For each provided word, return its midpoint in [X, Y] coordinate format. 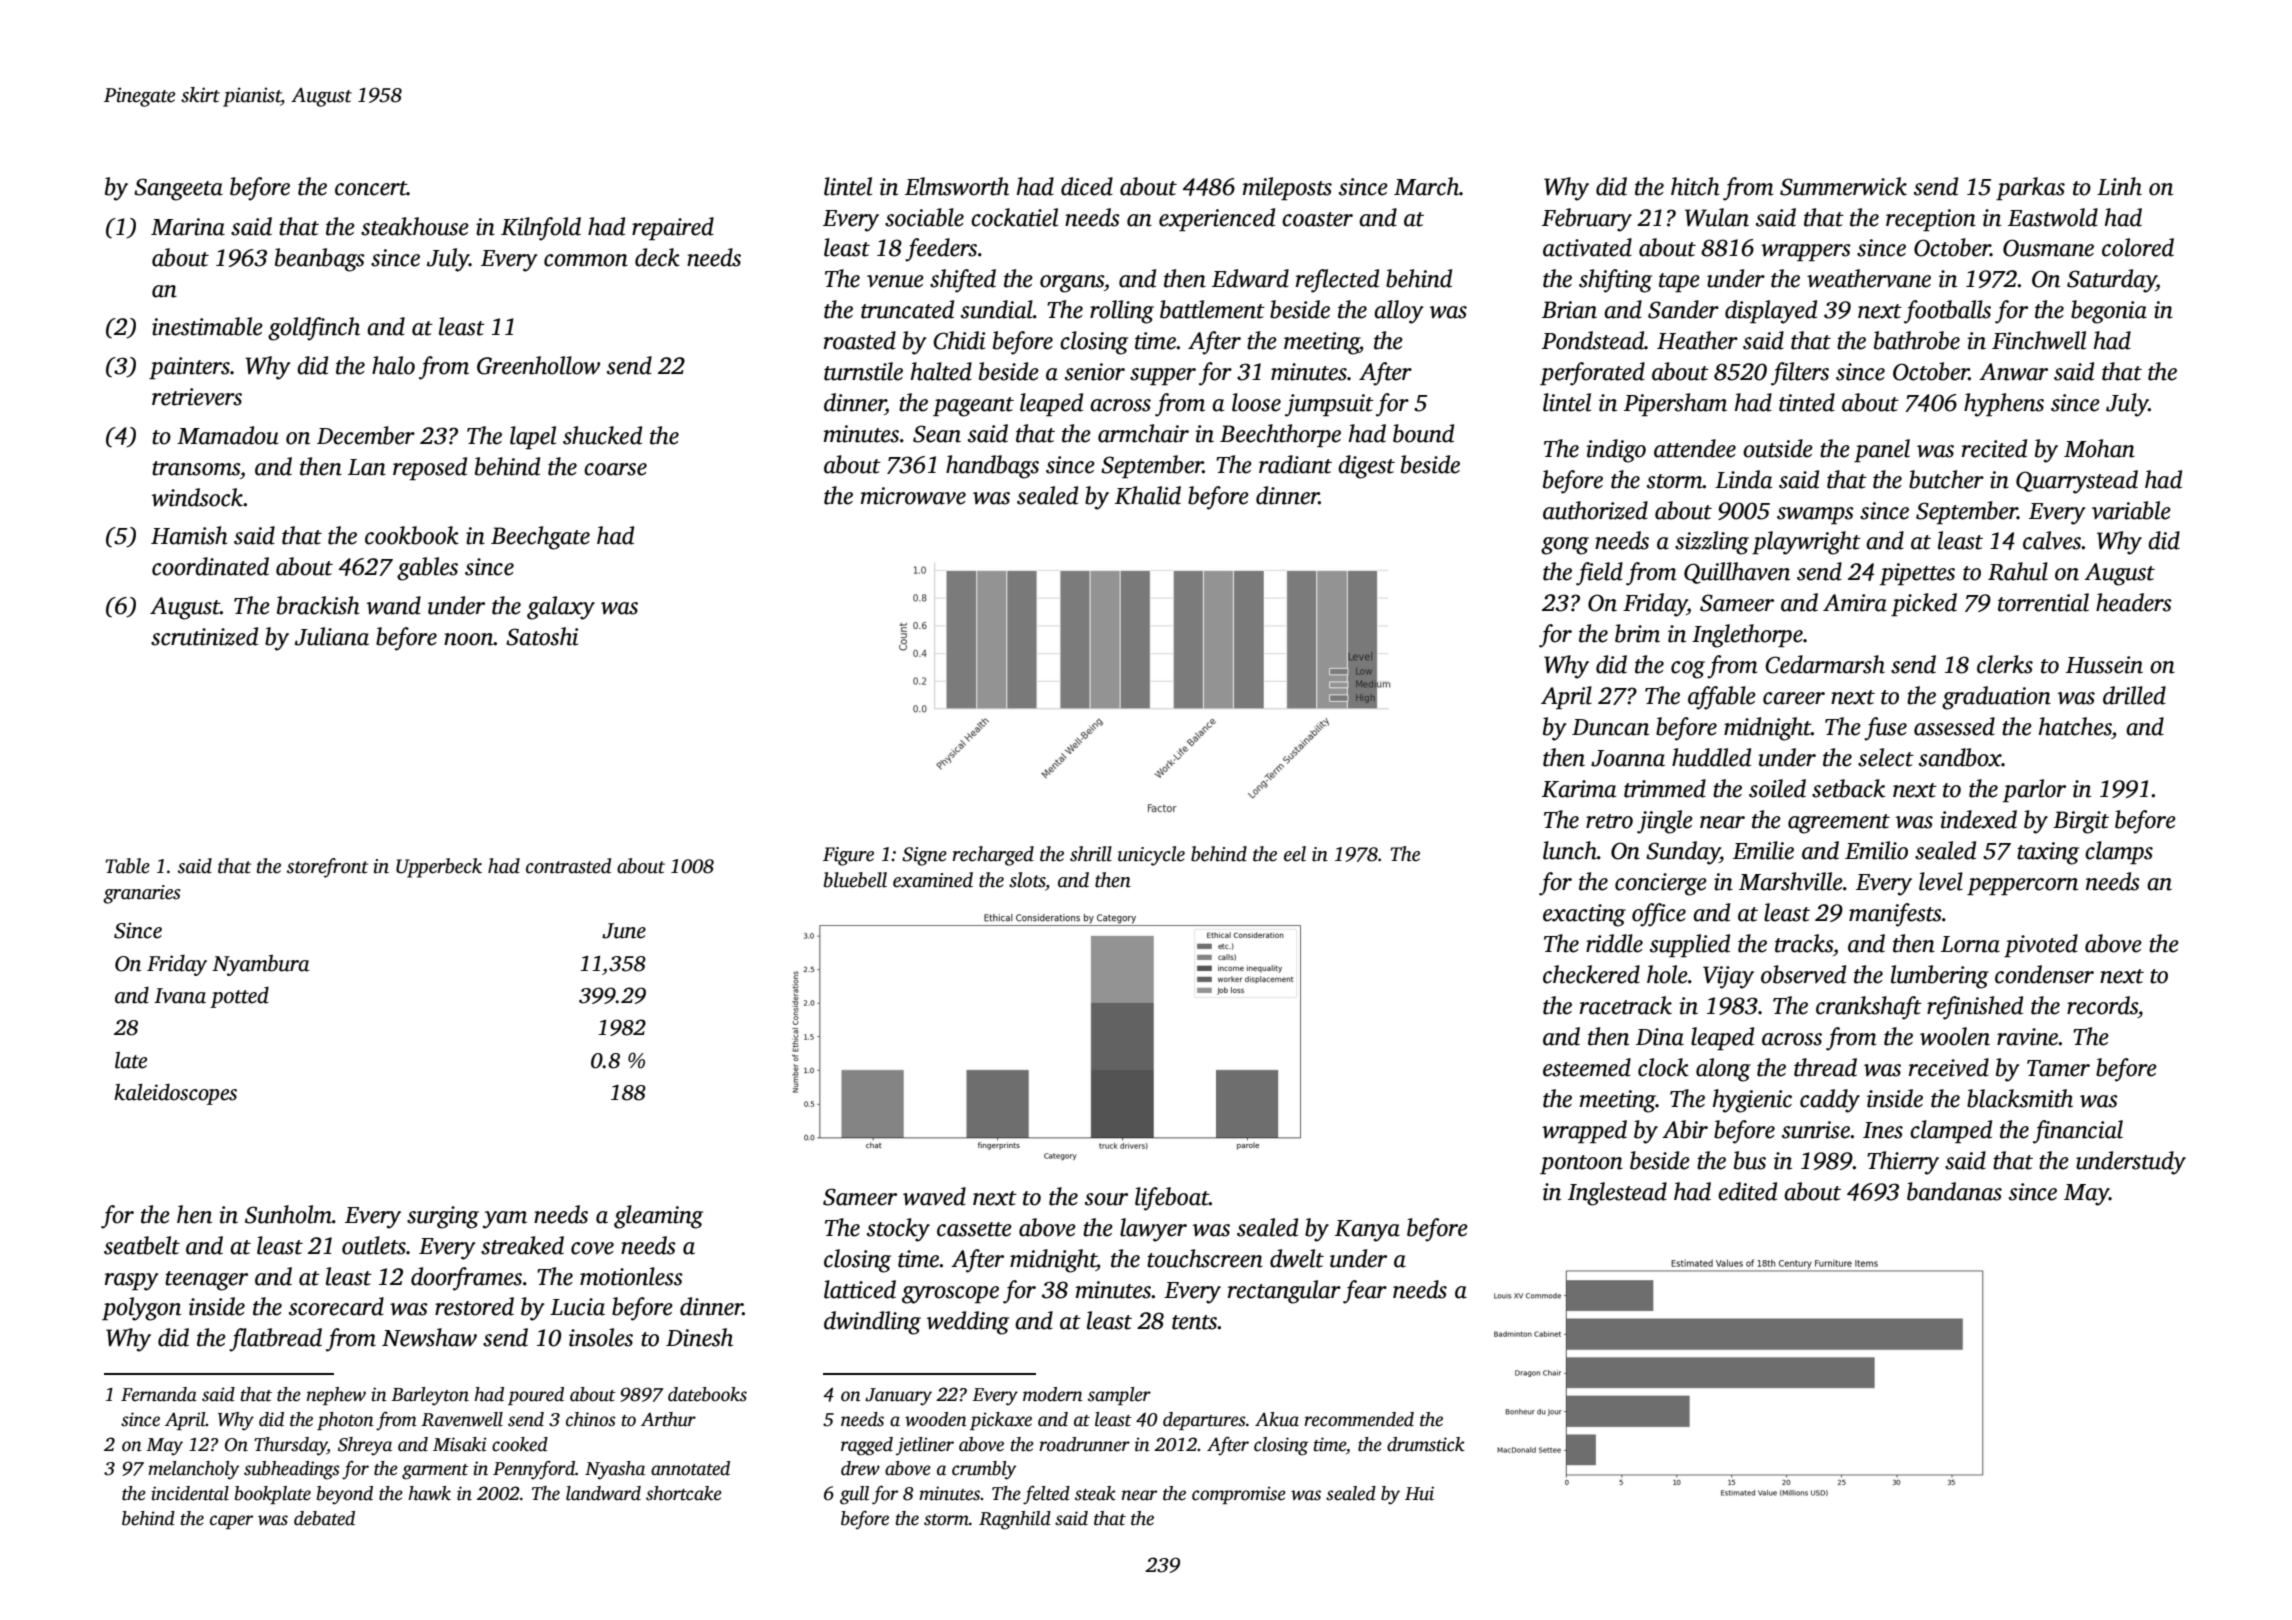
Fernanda [159, 1394]
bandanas [1954, 1191]
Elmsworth [957, 186]
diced [1087, 186]
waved [934, 1196]
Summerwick [1843, 186]
